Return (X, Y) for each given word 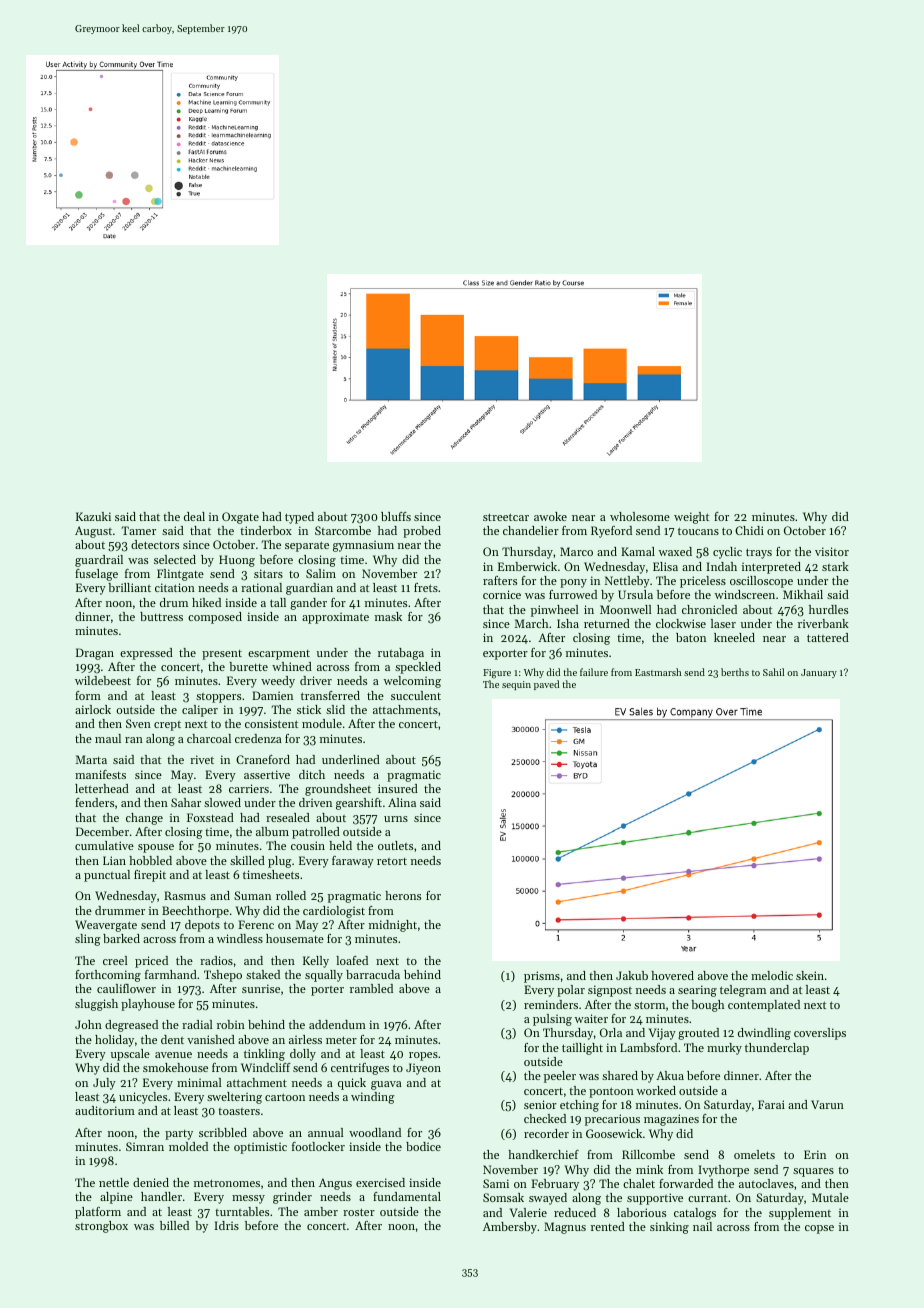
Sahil (773, 672)
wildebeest (103, 680)
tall (278, 602)
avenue (173, 1055)
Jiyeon (423, 1069)
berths (735, 672)
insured (398, 788)
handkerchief (543, 1154)
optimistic (260, 1148)
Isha (568, 623)
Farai (771, 1104)
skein (810, 975)
